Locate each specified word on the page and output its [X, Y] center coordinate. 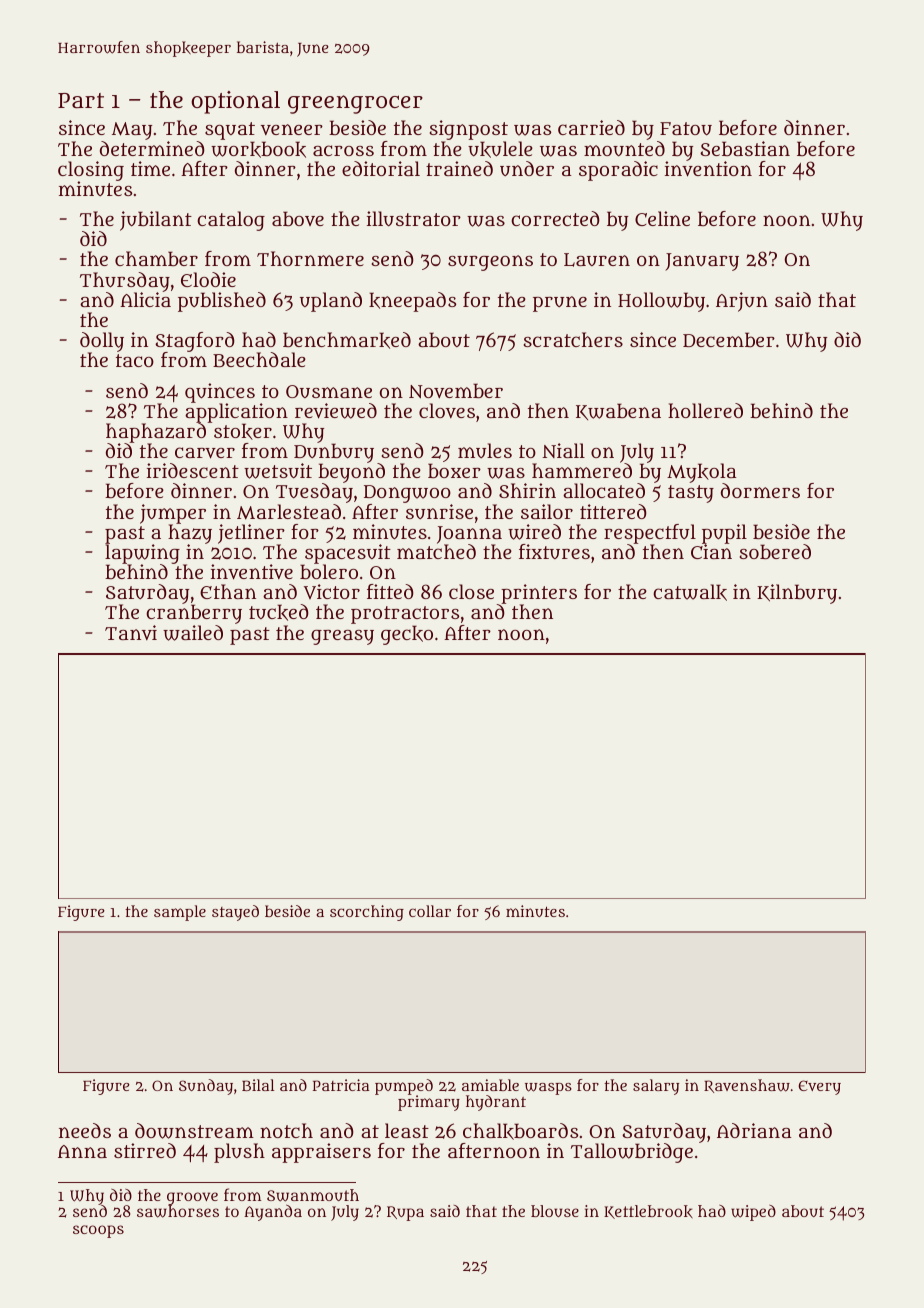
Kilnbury [797, 594]
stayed [235, 913]
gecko [407, 635]
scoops [98, 1231]
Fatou [686, 129]
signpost [469, 130]
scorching [367, 913]
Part [81, 100]
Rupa [405, 1213]
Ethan [228, 591]
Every [819, 1087]
